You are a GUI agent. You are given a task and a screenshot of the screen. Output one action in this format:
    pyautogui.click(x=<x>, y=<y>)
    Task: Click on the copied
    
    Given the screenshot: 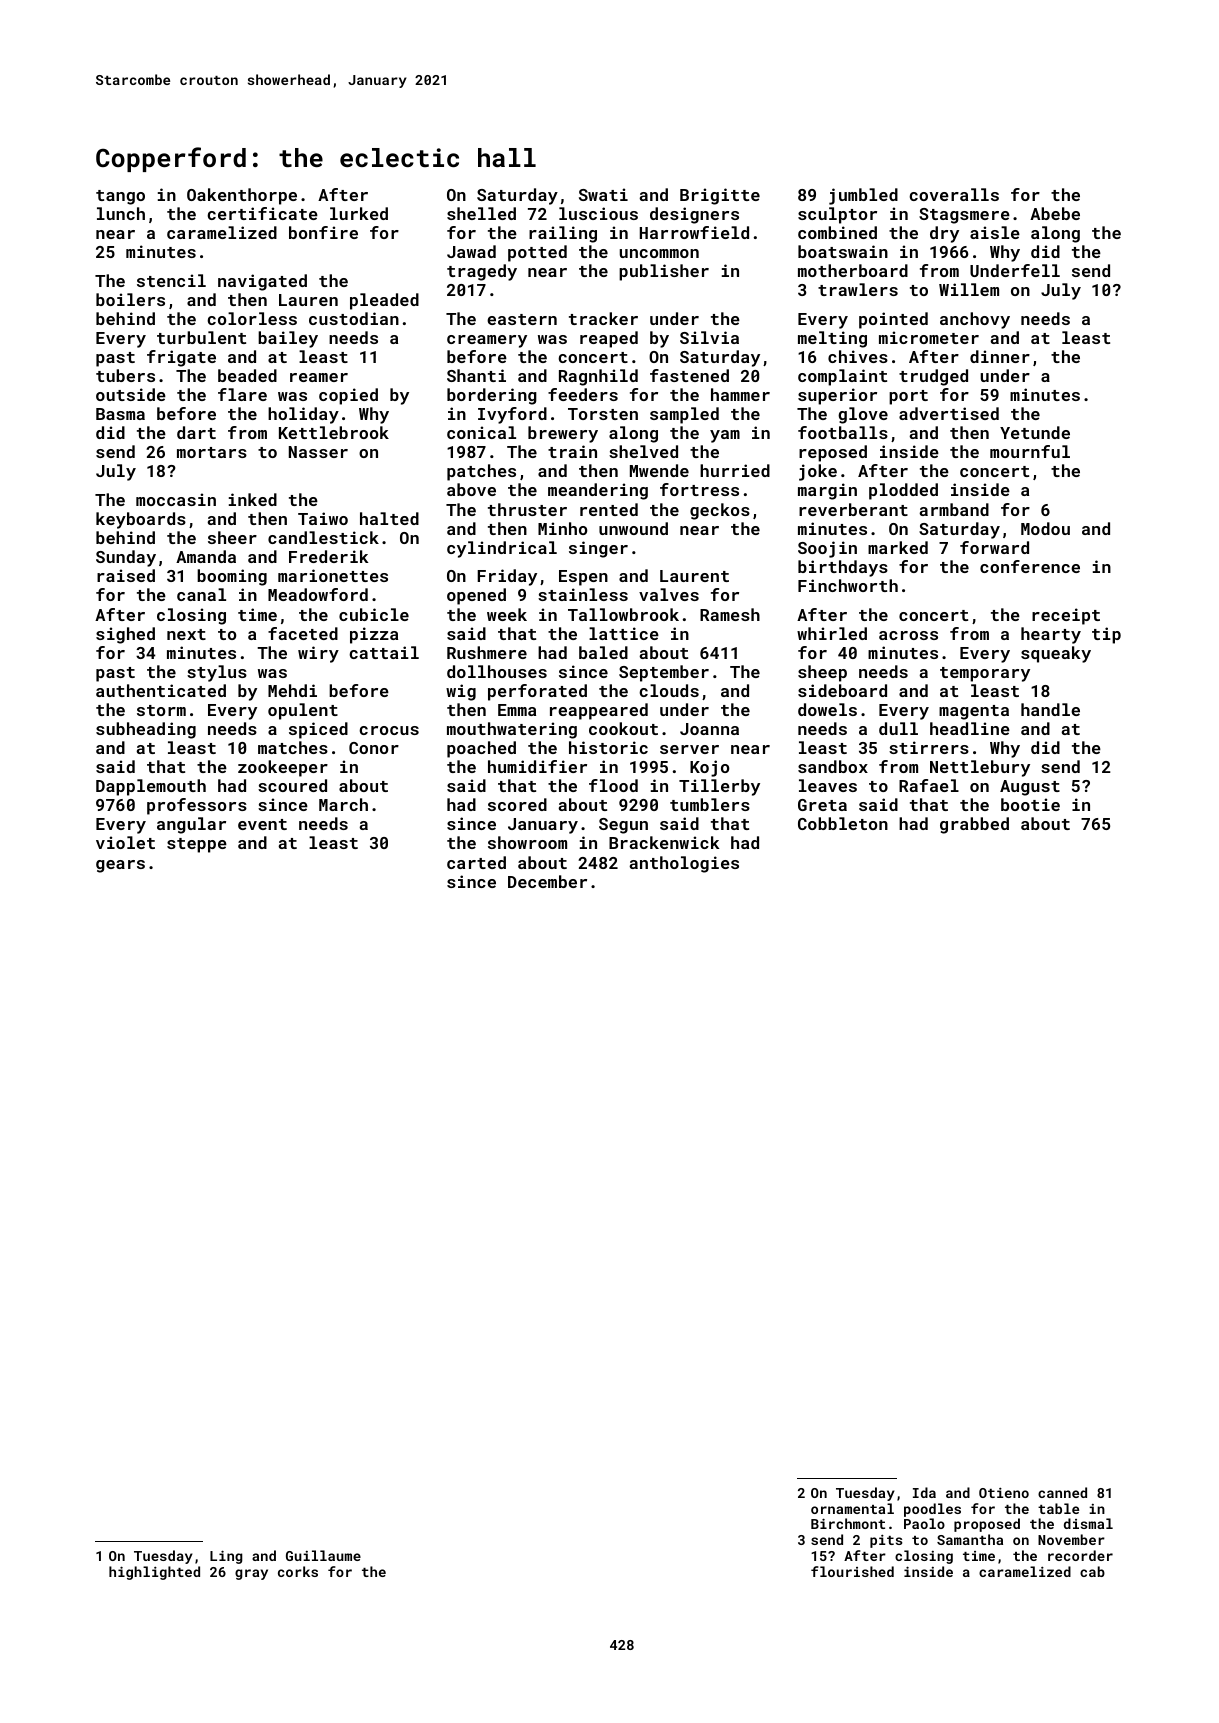 What is the action you would take?
    pyautogui.click(x=348, y=396)
